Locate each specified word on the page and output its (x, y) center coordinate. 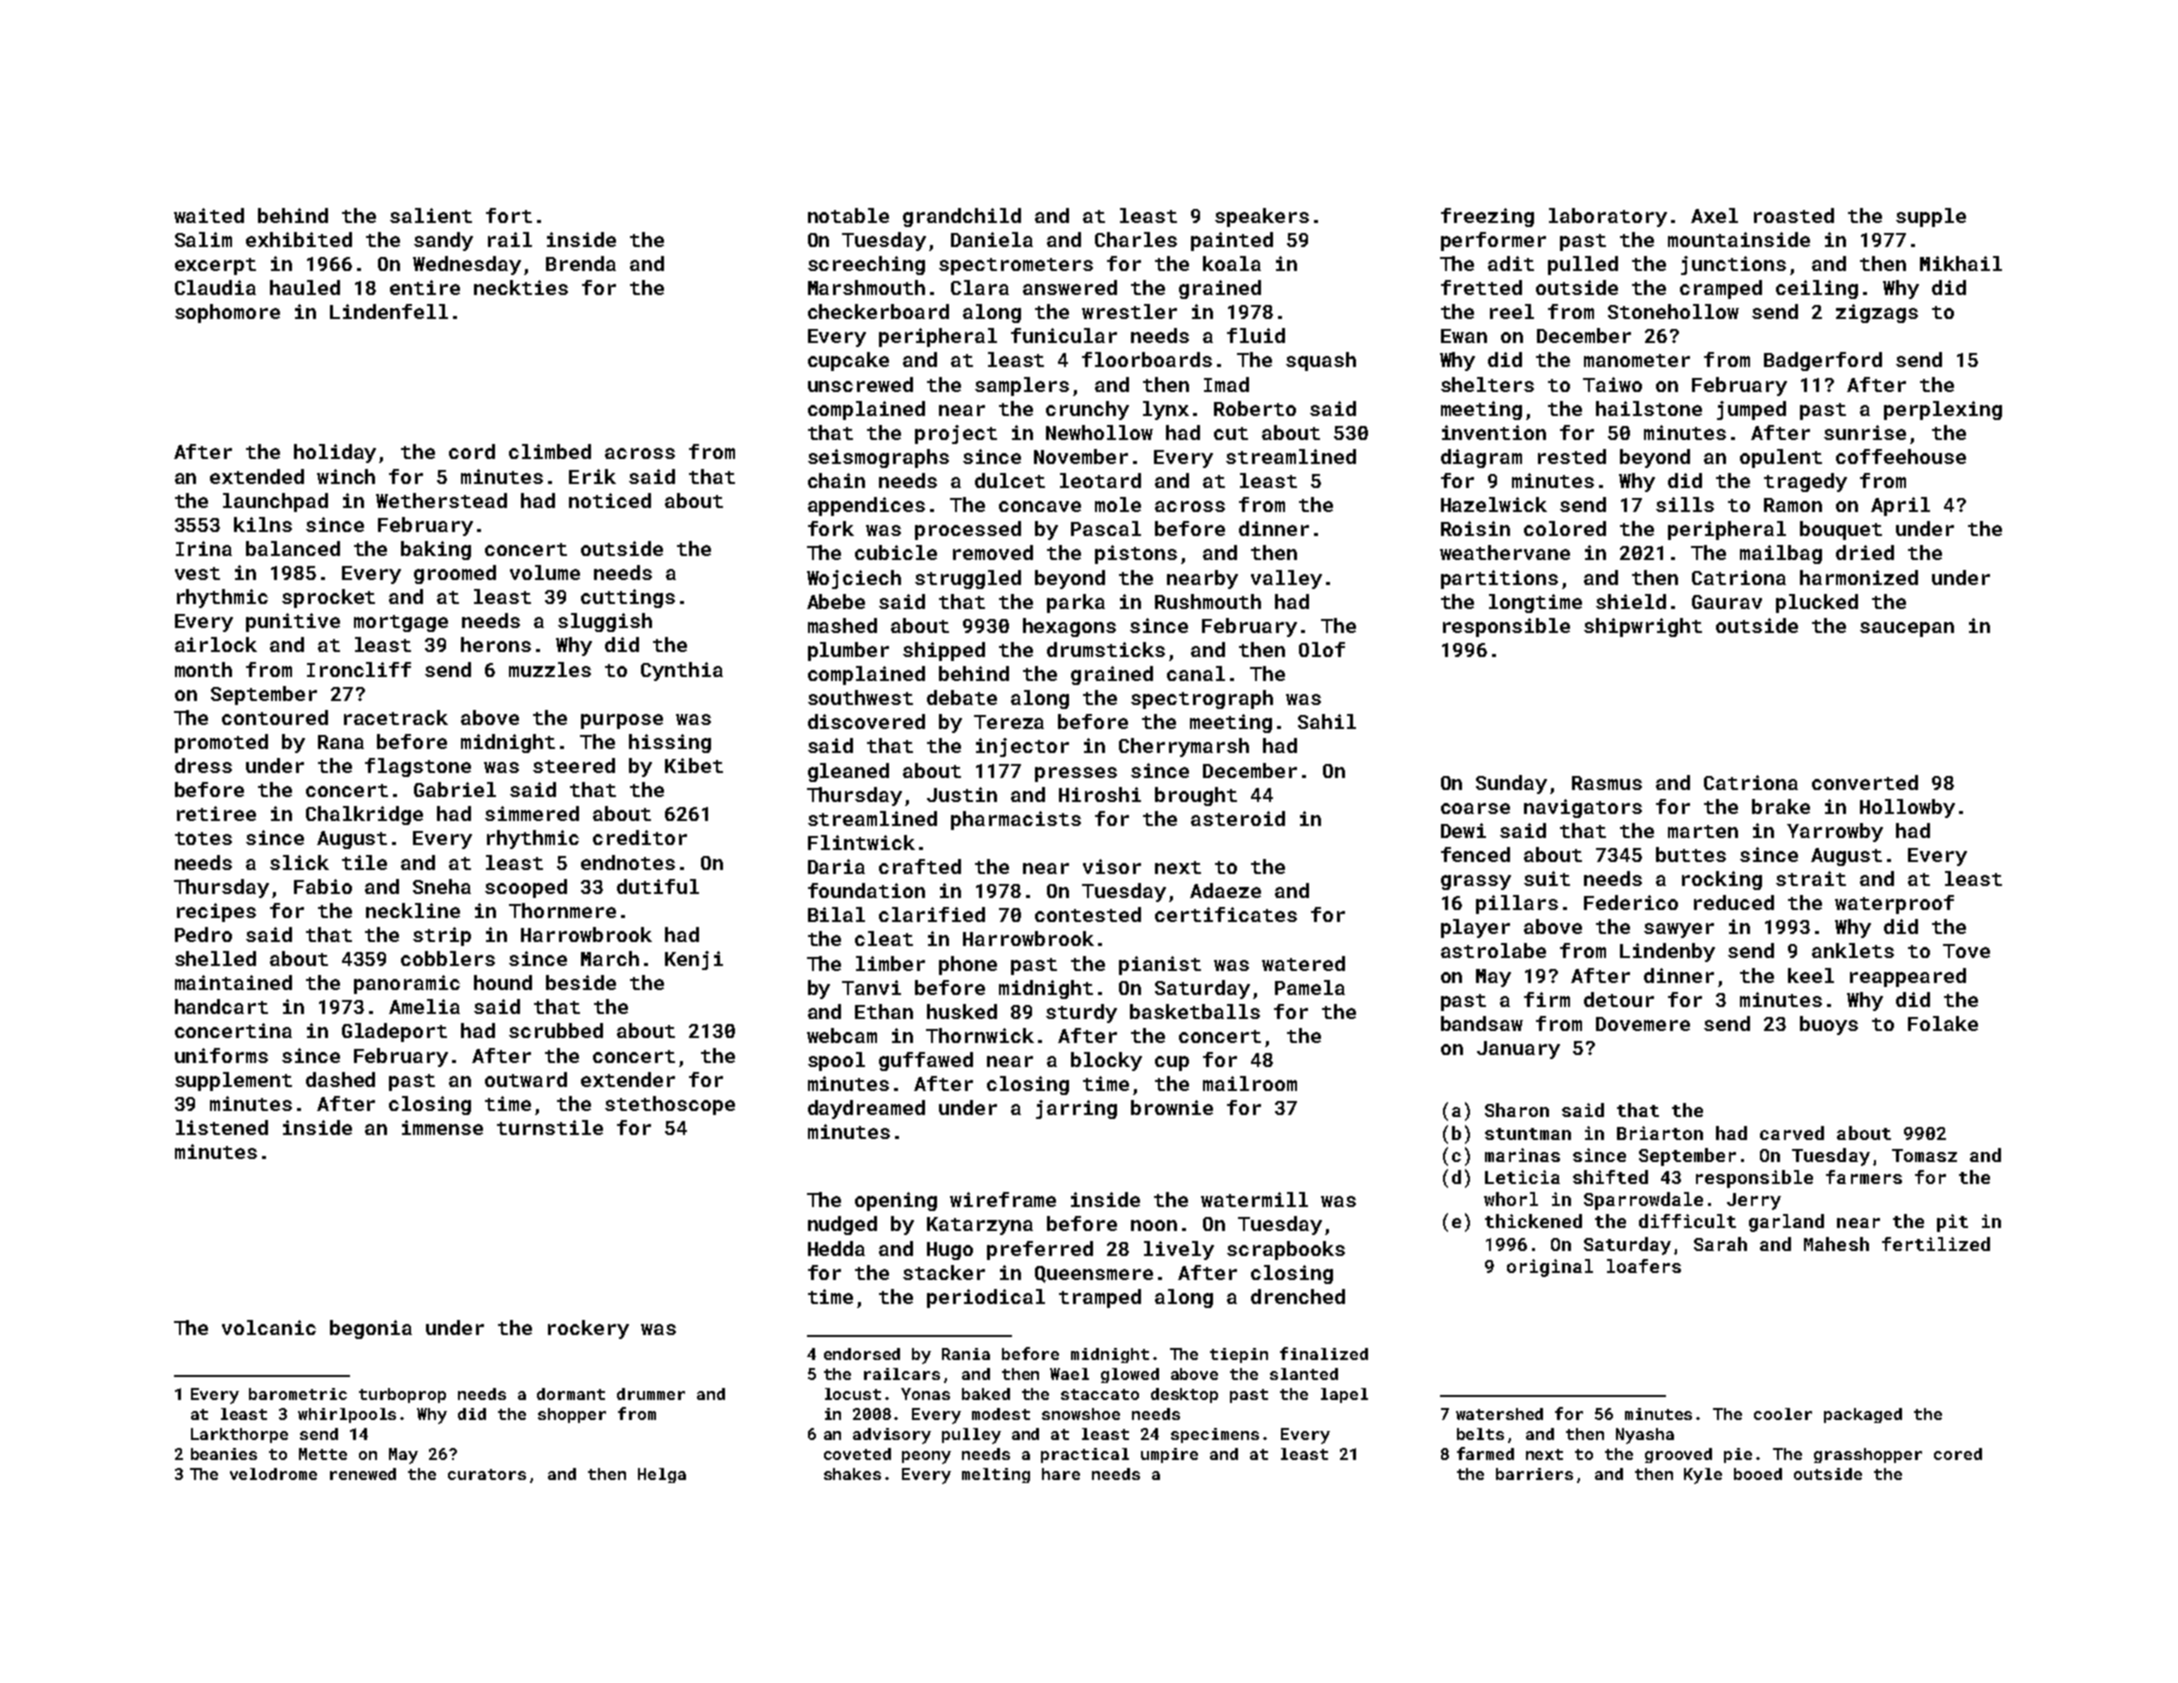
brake (1781, 806)
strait (1811, 878)
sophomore (227, 313)
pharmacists (1016, 820)
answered (1070, 287)
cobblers (448, 958)
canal (1196, 673)
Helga (662, 1475)
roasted (1794, 215)
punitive (293, 622)
